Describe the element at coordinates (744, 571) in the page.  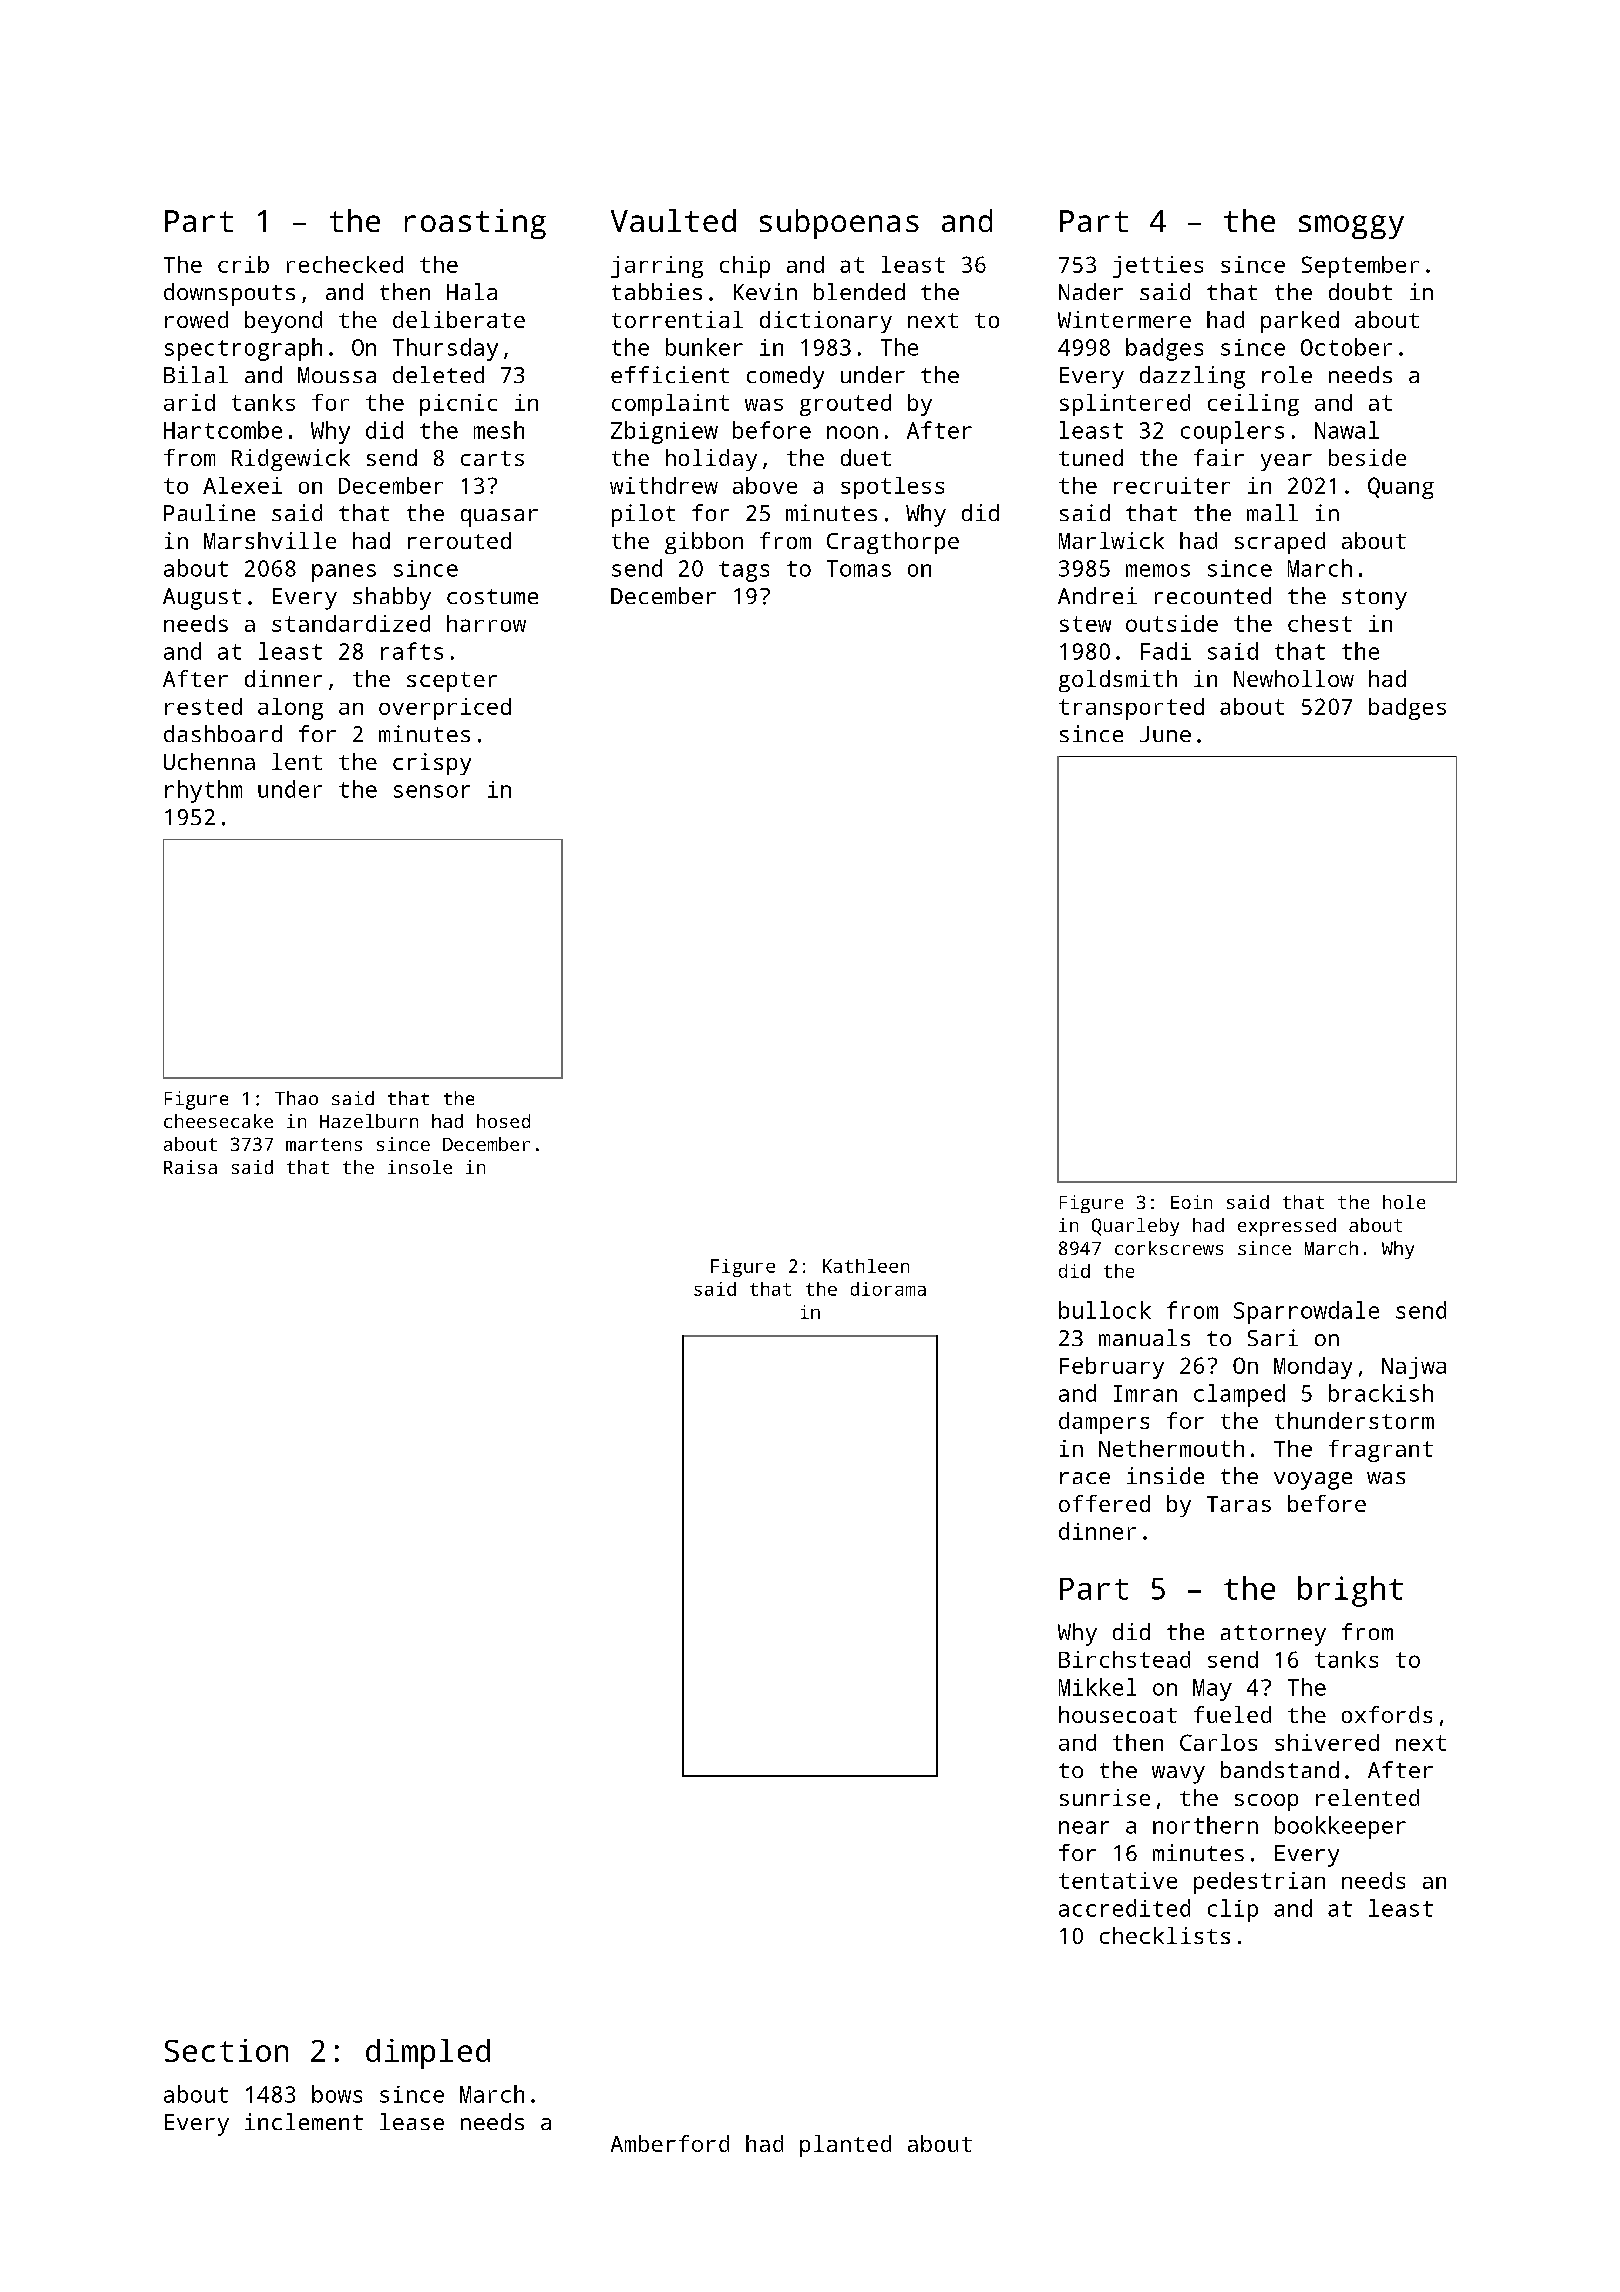
I see `tags` at that location.
